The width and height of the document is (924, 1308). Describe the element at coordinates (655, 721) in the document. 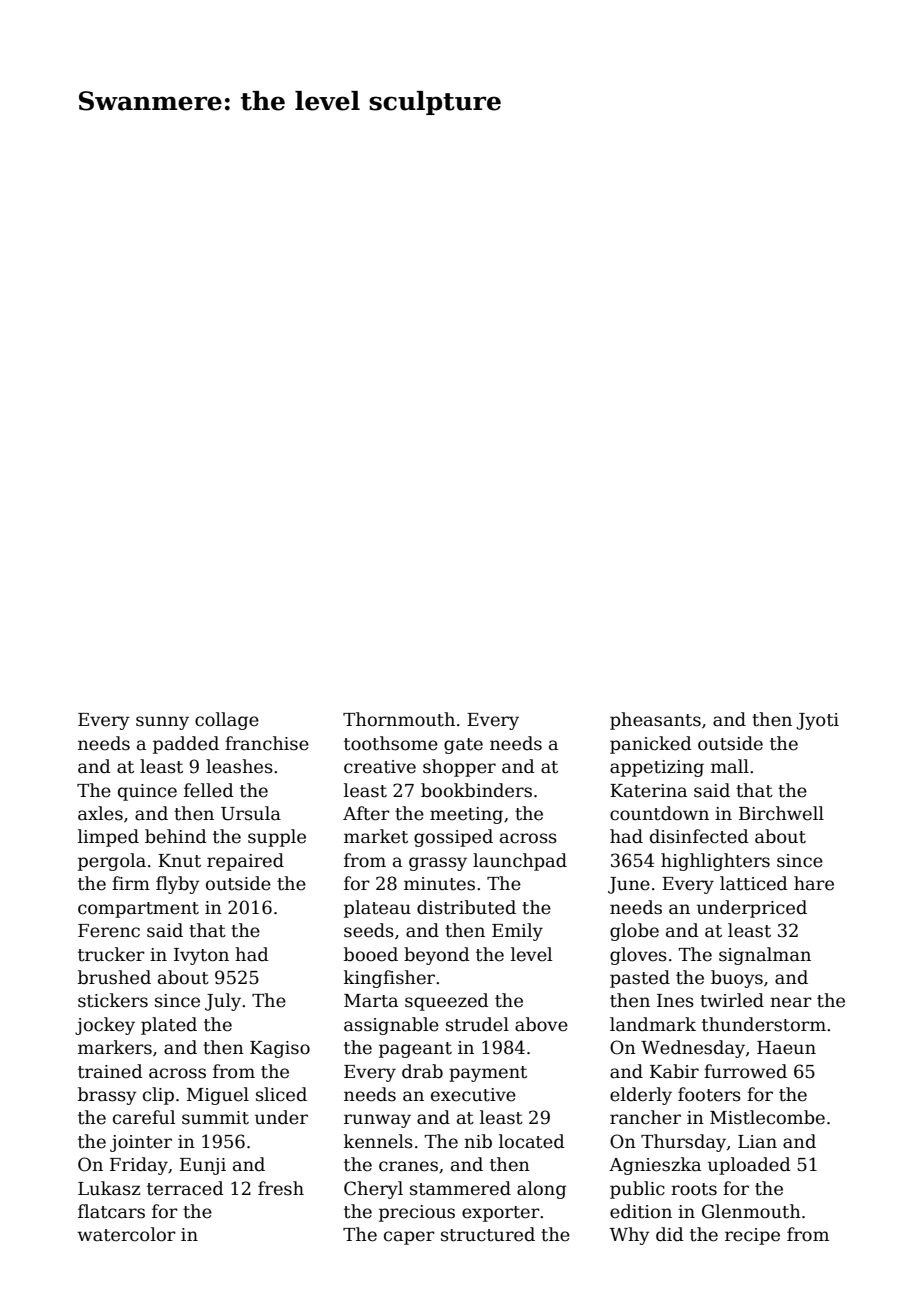

I see `pheasants` at that location.
